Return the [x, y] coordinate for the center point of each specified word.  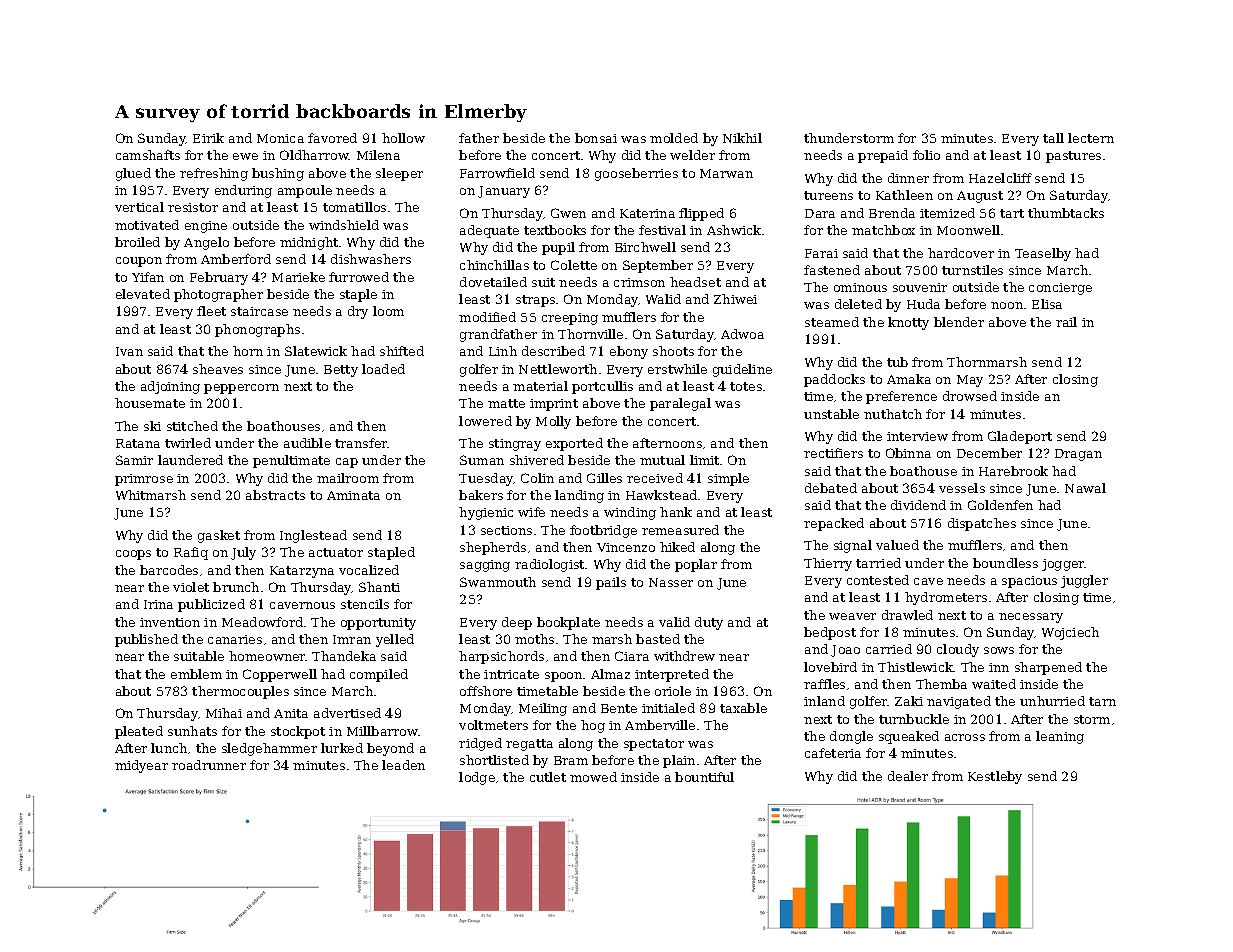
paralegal [680, 404]
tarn [1102, 701]
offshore [486, 691]
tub [897, 362]
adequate [489, 231]
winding [630, 513]
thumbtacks [1066, 213]
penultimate [291, 461]
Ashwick [734, 230]
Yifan [148, 277]
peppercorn [241, 389]
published [146, 640]
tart [1012, 213]
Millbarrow [382, 731]
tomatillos [354, 207]
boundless [1005, 563]
